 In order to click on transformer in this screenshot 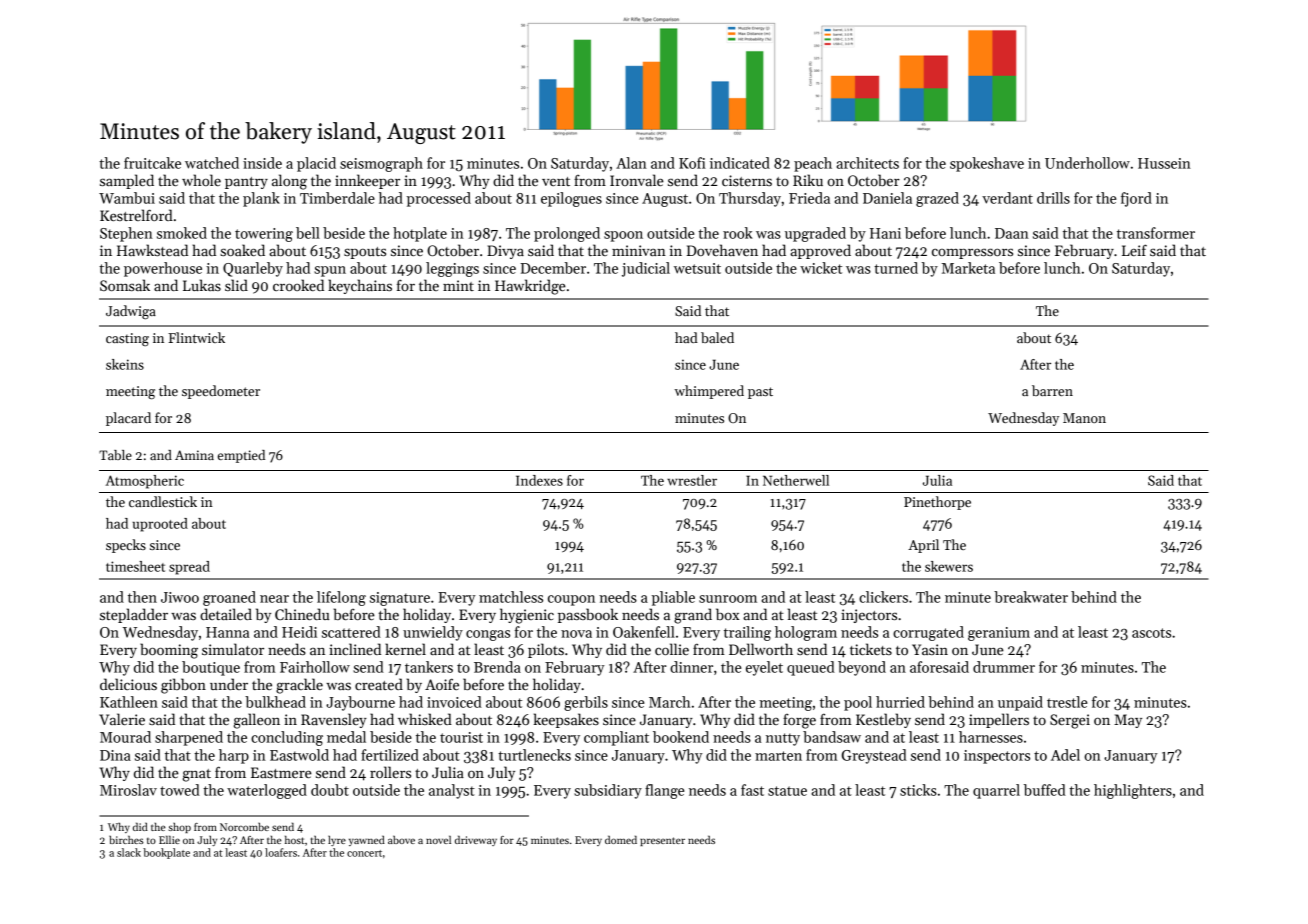, I will do `click(1156, 233)`.
